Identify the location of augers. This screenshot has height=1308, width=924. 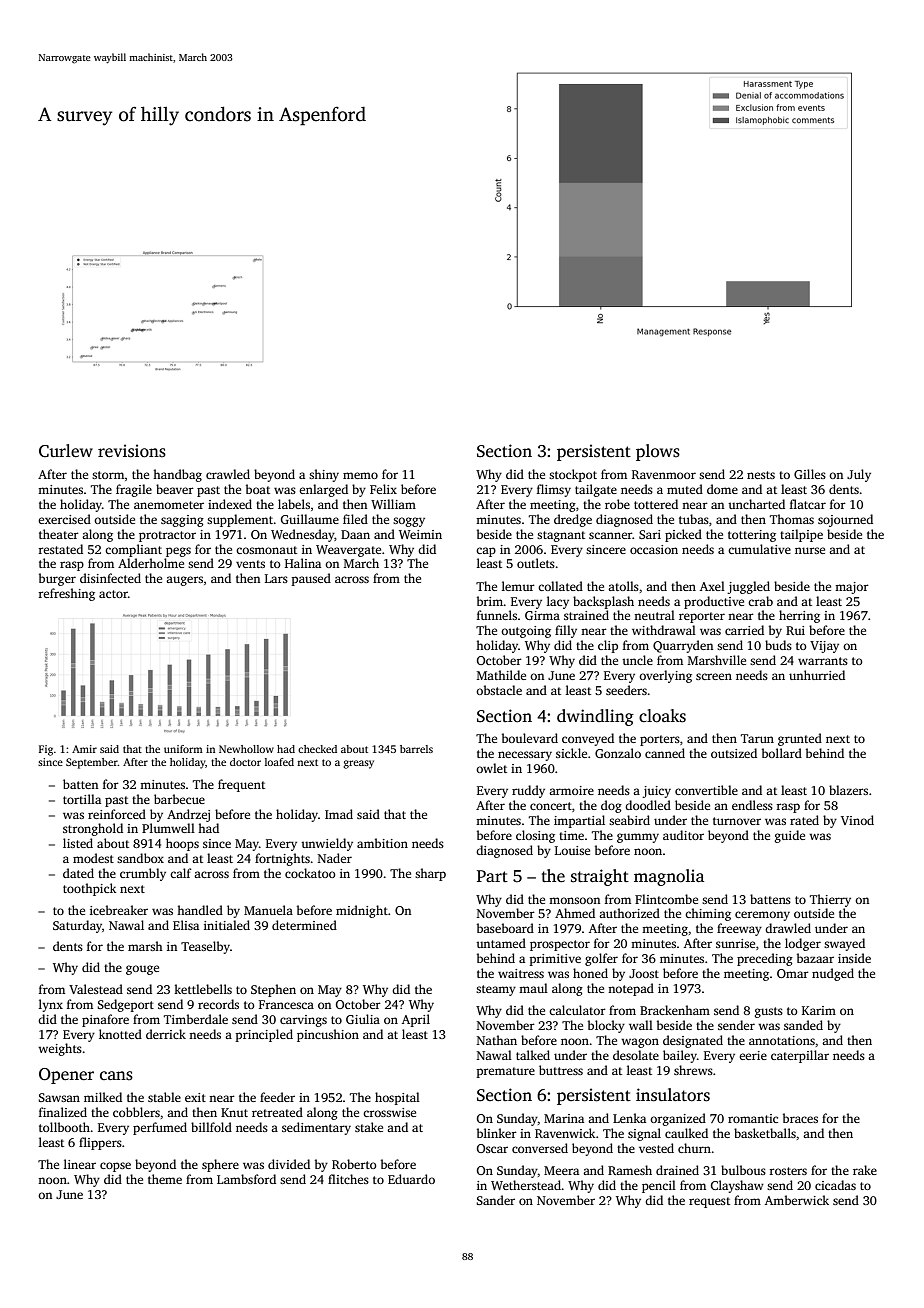
(184, 581).
